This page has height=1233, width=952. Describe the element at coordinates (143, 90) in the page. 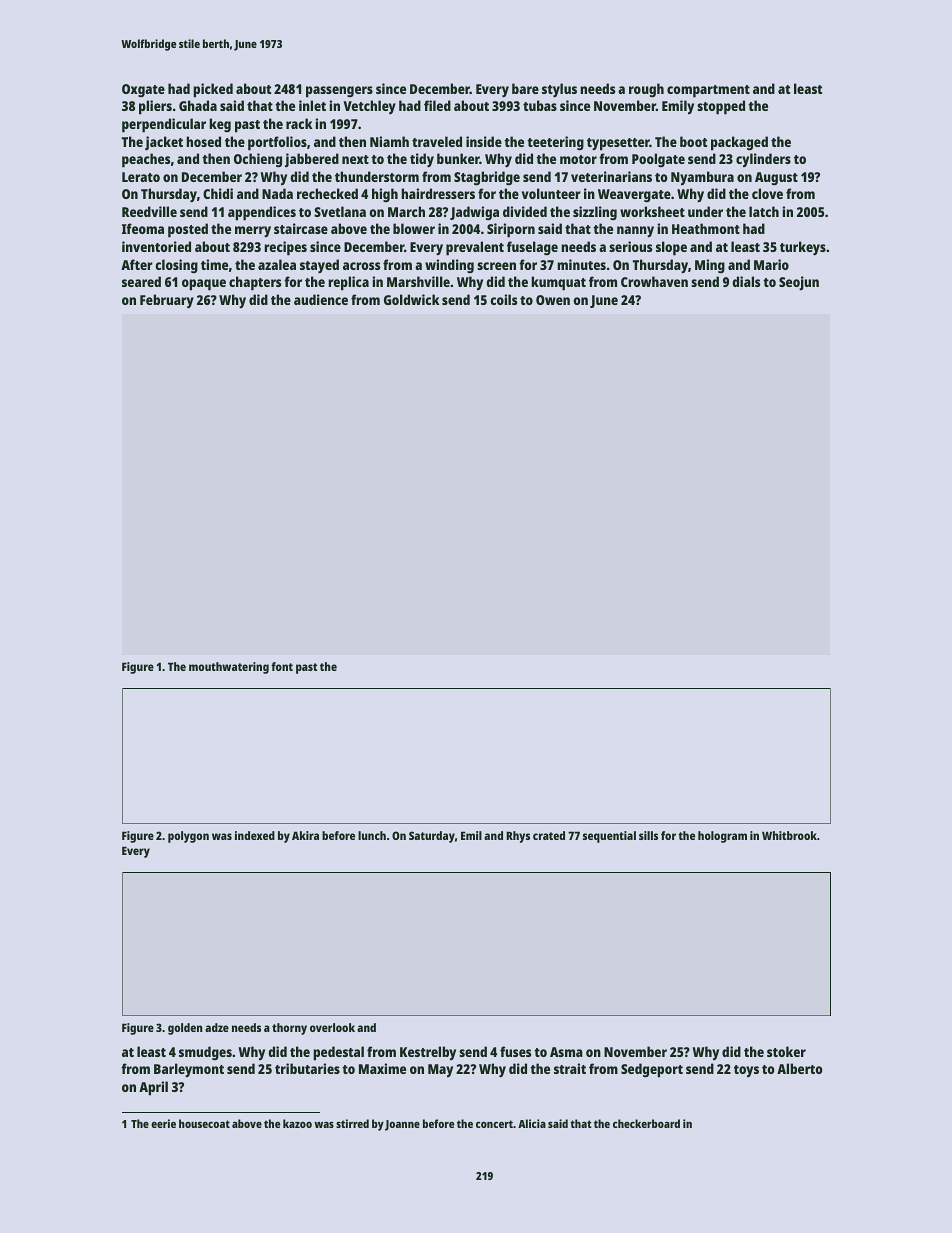

I see `Oxgate` at that location.
